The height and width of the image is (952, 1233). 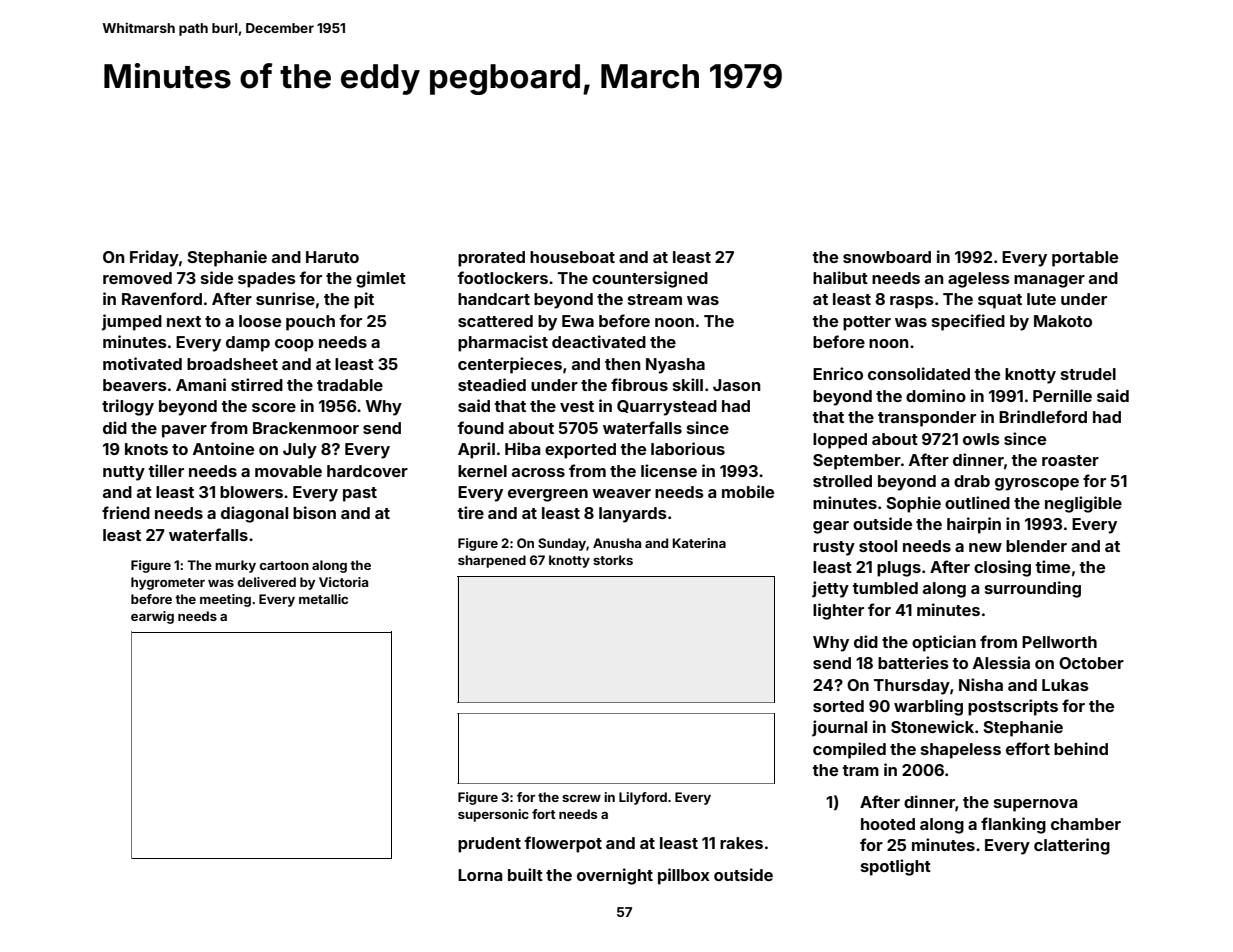 What do you see at coordinates (1043, 416) in the image?
I see `Brindleford` at bounding box center [1043, 416].
